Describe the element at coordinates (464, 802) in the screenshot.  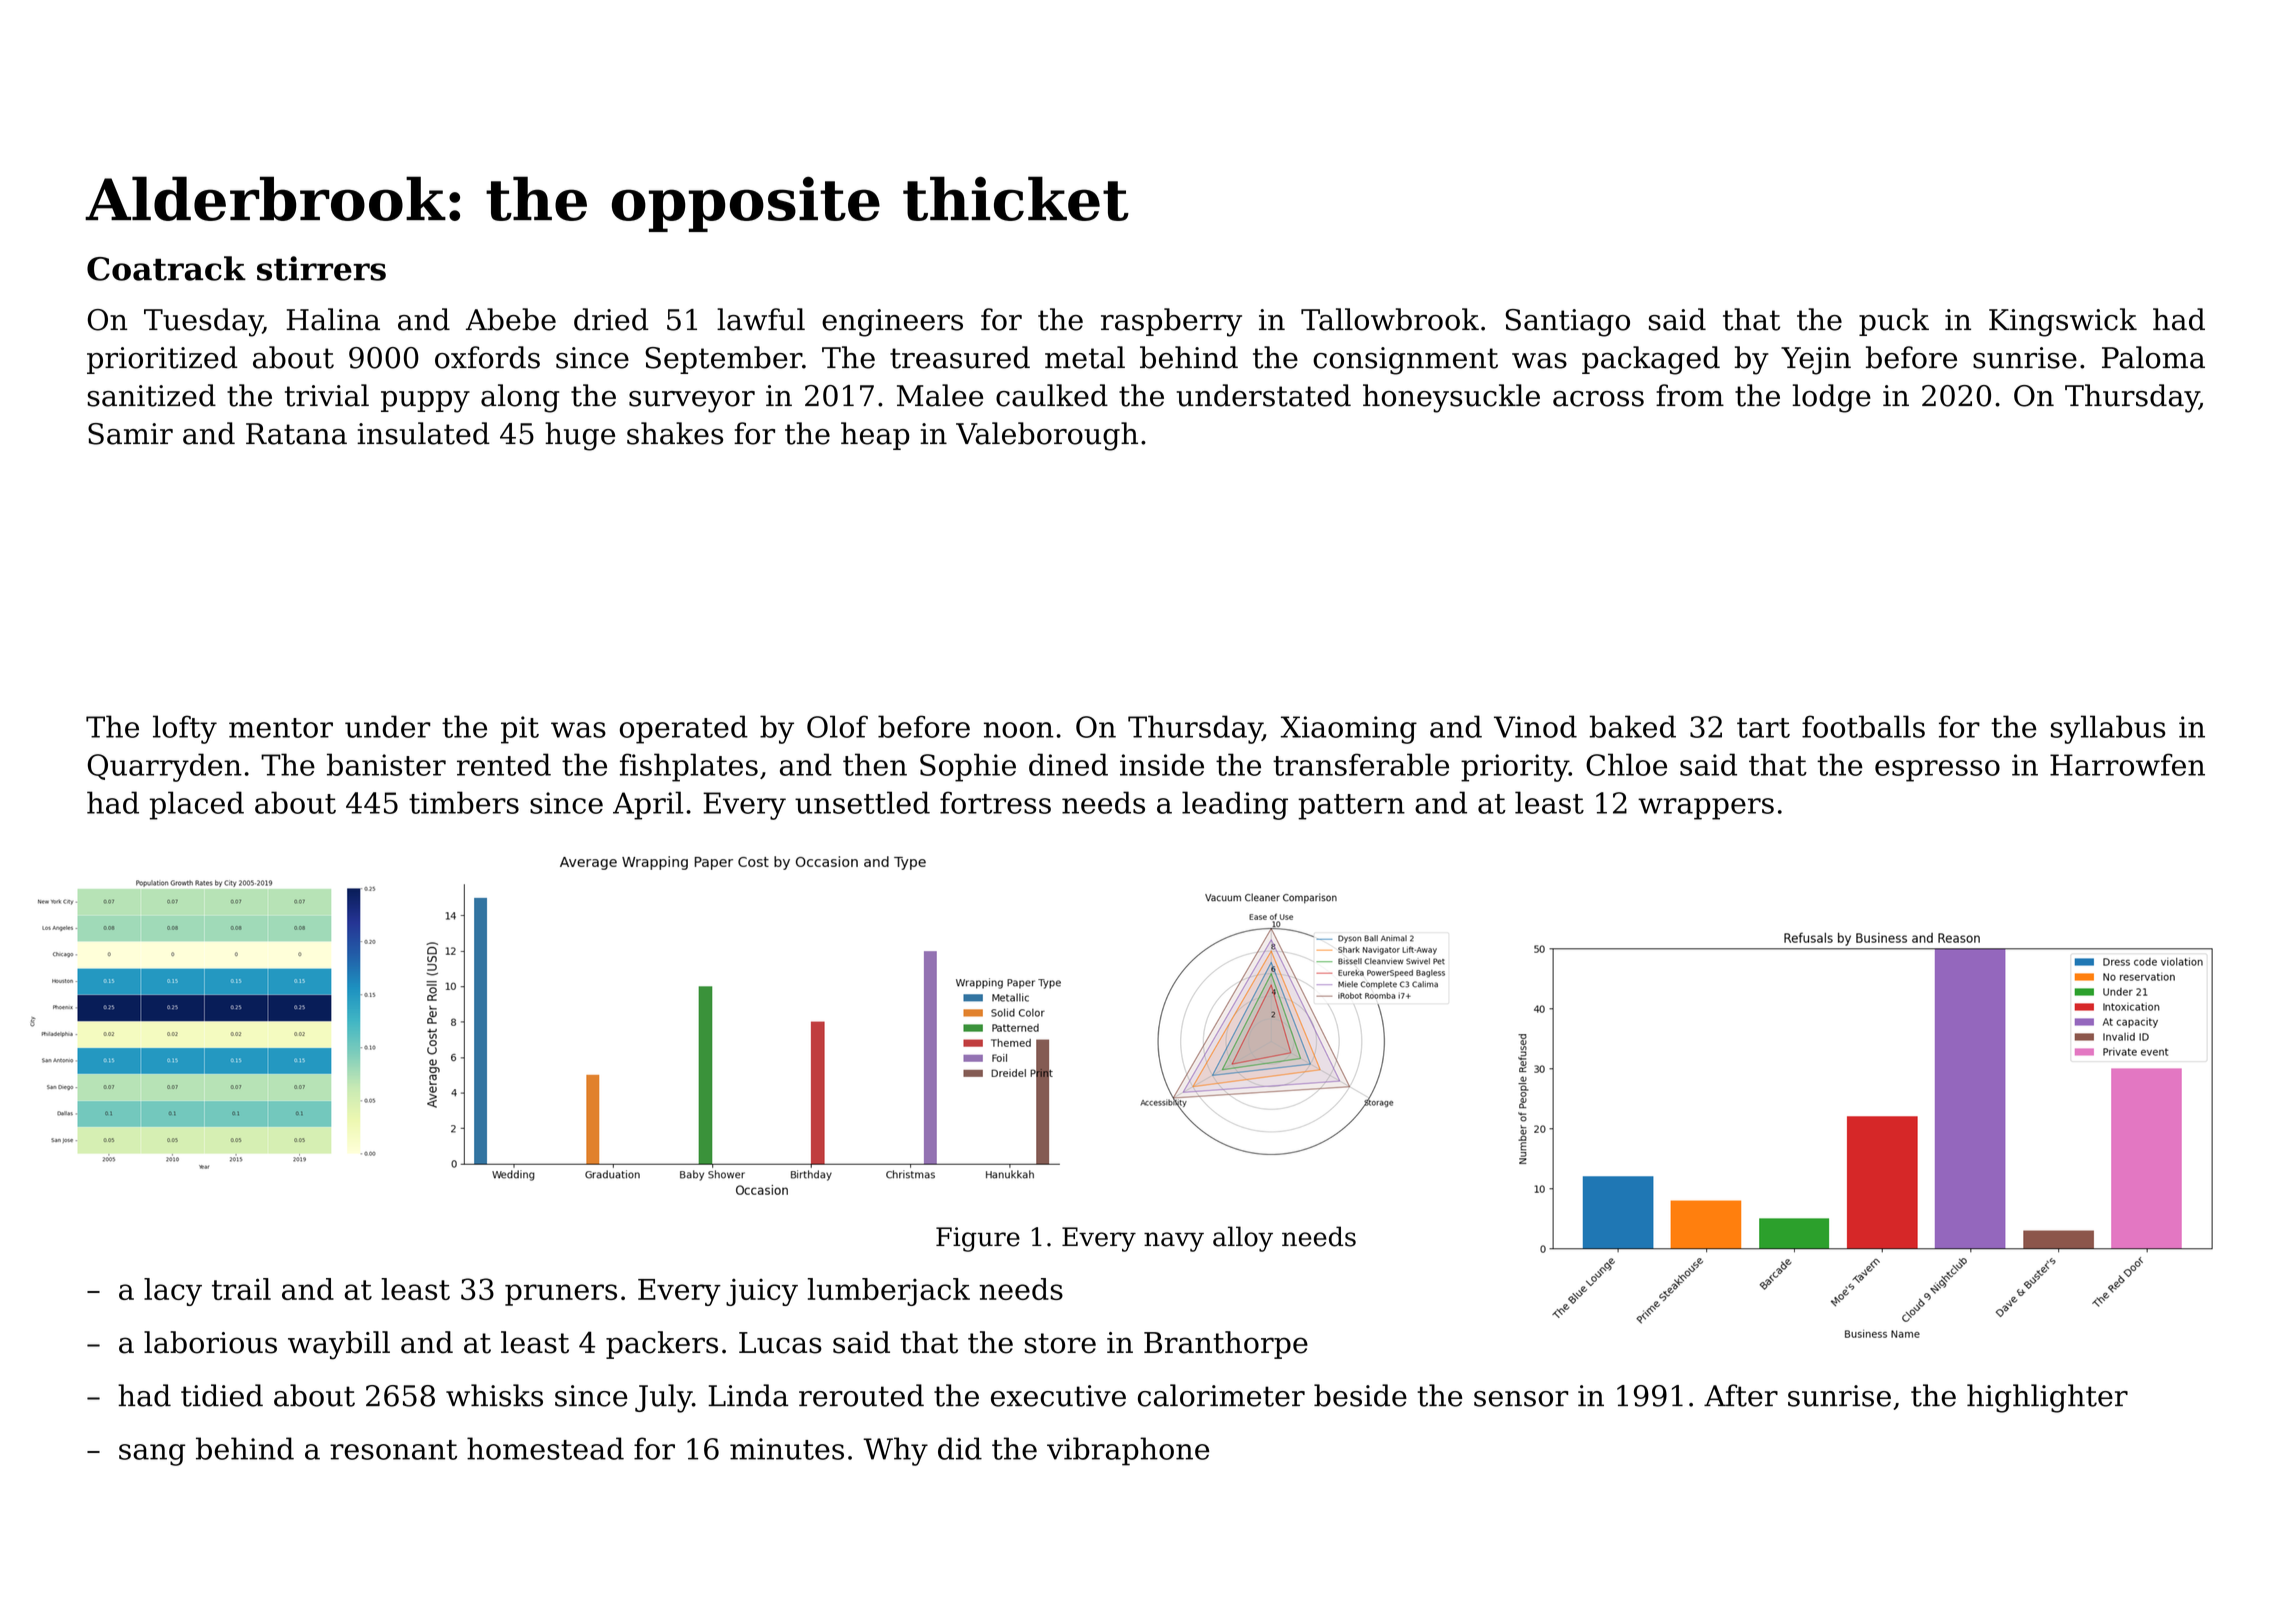
I see `timbers` at that location.
